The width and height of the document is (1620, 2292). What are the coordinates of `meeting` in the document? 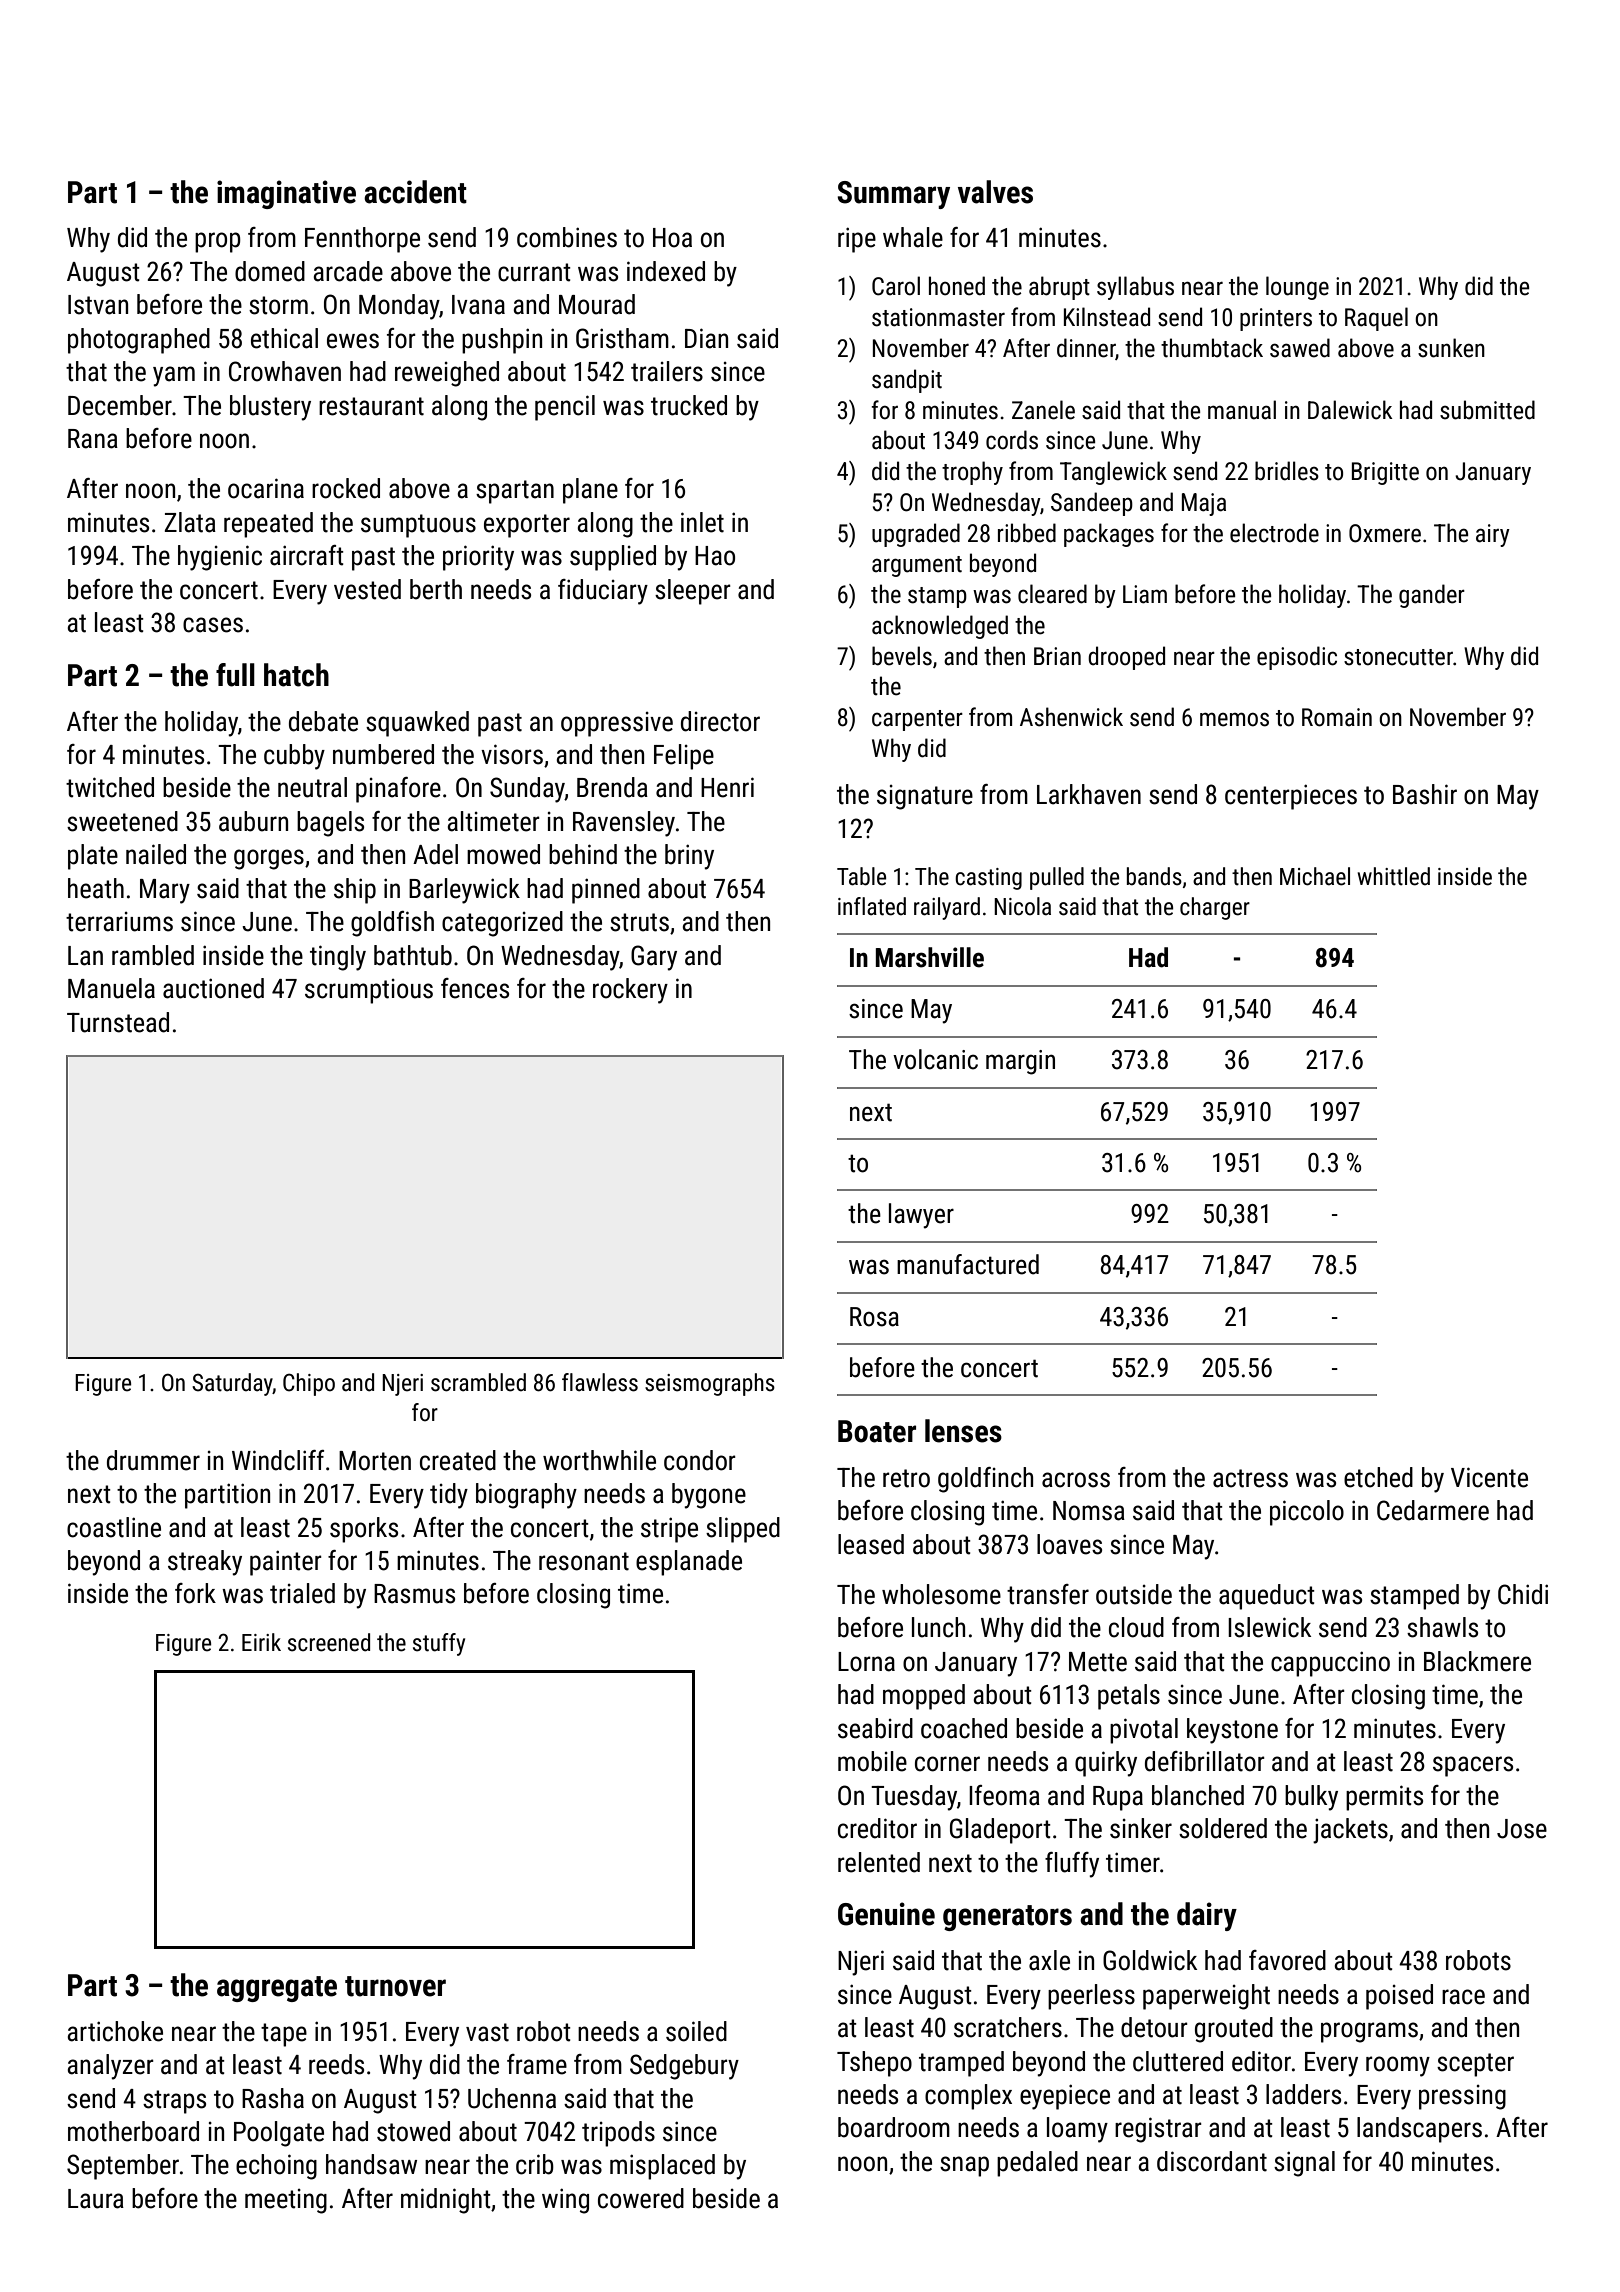 It's located at (286, 2201).
